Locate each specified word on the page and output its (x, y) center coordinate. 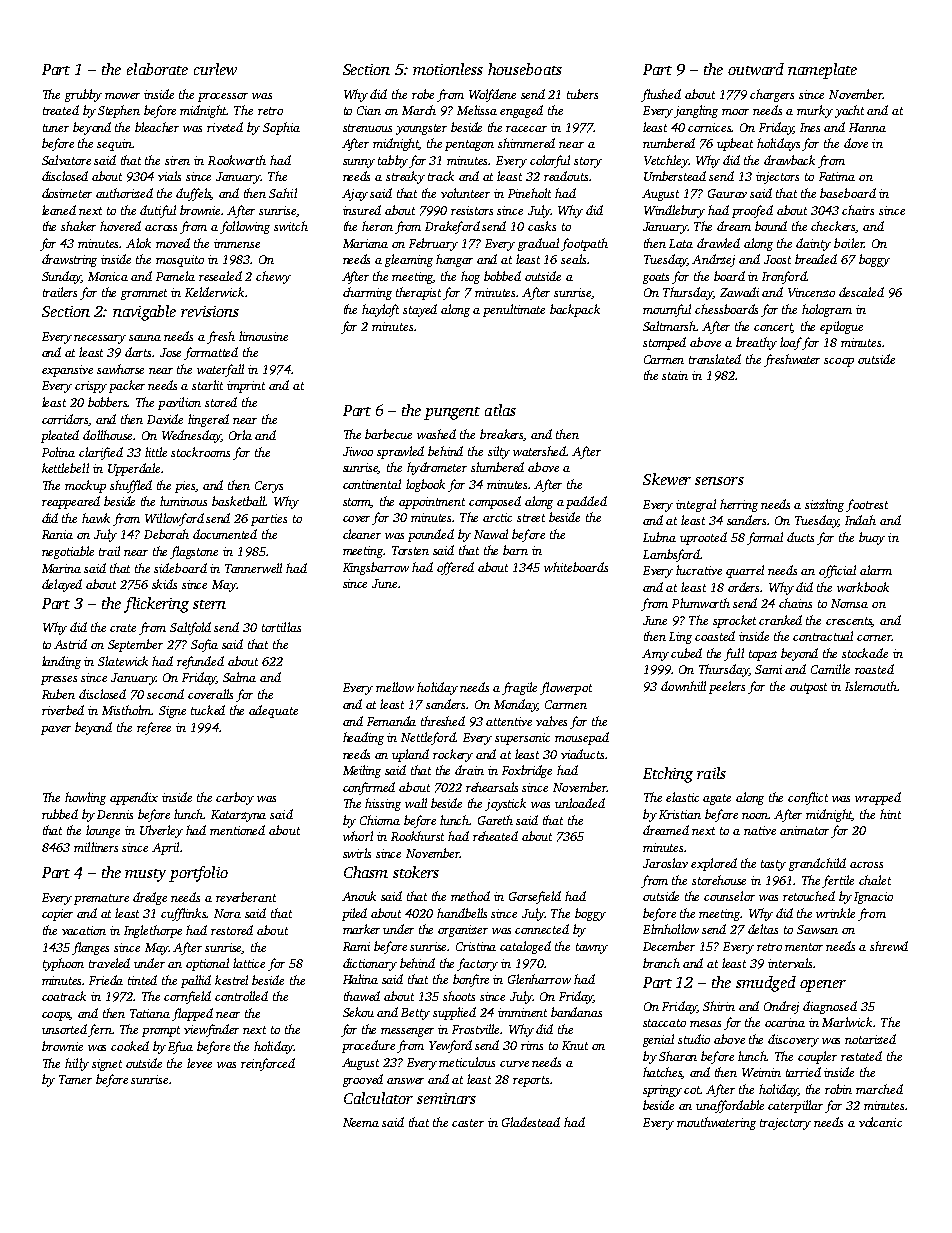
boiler (849, 243)
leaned (59, 210)
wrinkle (835, 913)
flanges (90, 948)
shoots (459, 996)
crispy (91, 387)
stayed (420, 310)
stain (675, 375)
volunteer (465, 193)
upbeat (735, 144)
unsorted (65, 1030)
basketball (239, 501)
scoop (839, 362)
